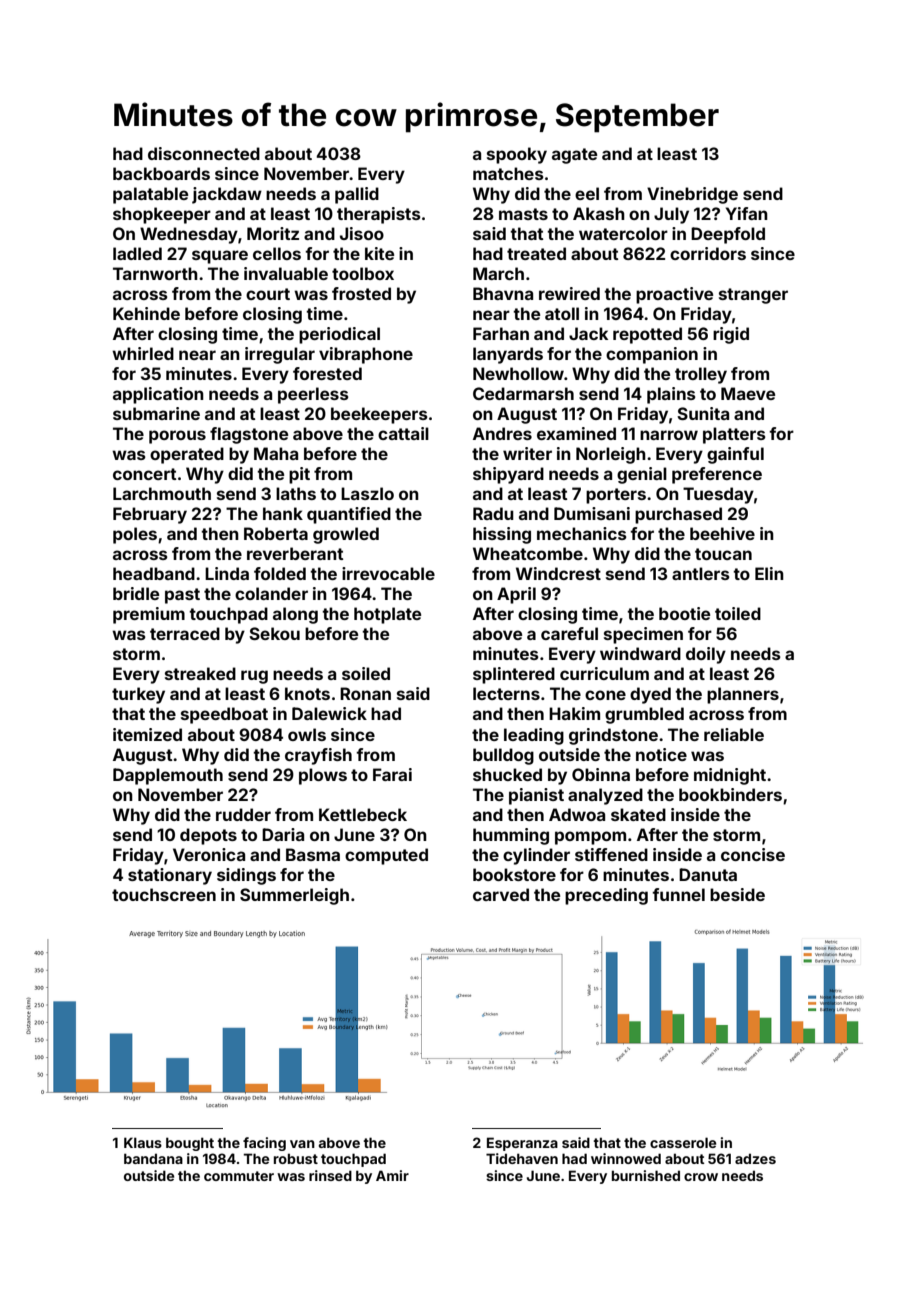  What do you see at coordinates (501, 894) in the document?
I see `carved` at bounding box center [501, 894].
